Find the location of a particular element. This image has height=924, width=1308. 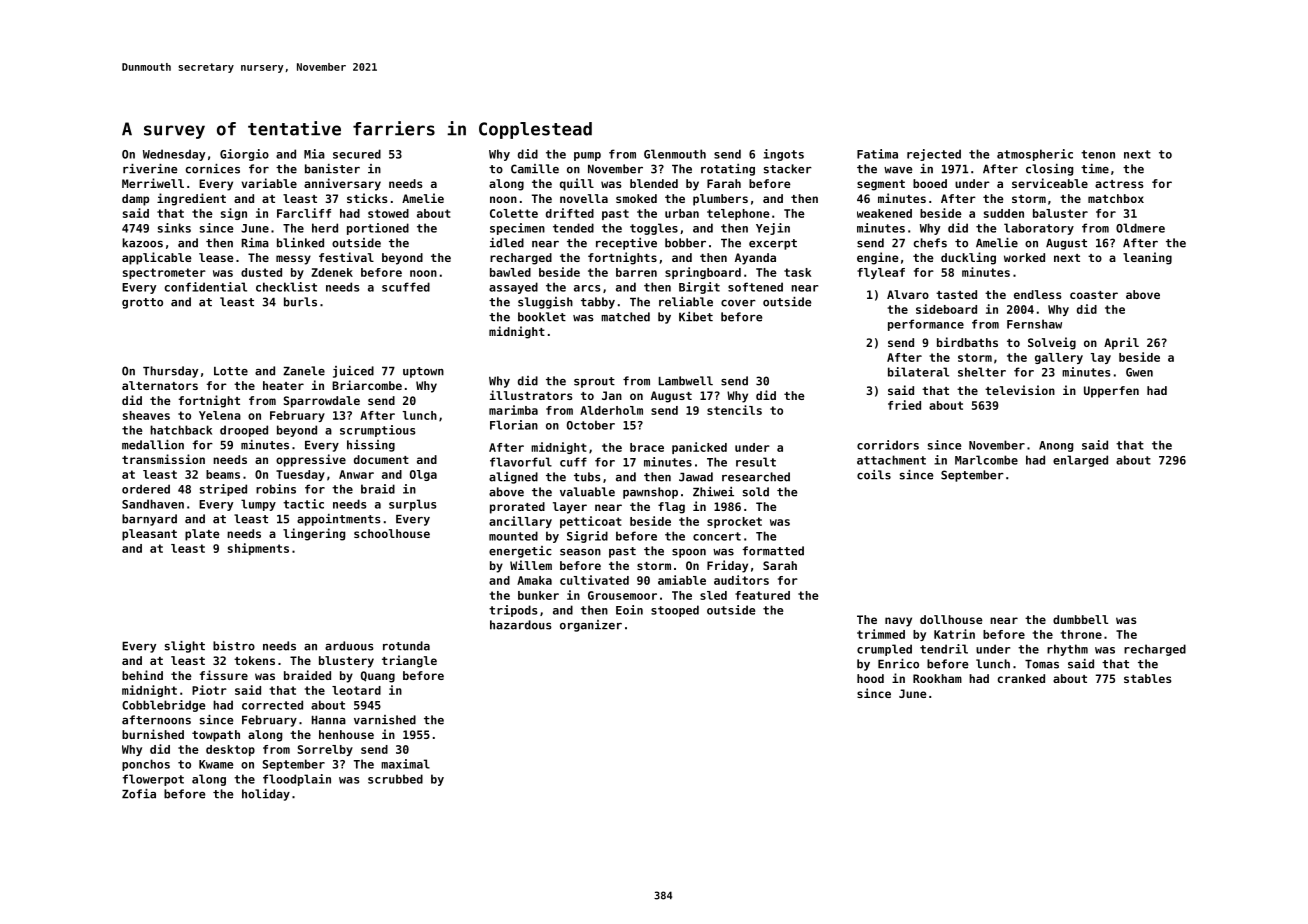

kazoos is located at coordinates (142, 243).
